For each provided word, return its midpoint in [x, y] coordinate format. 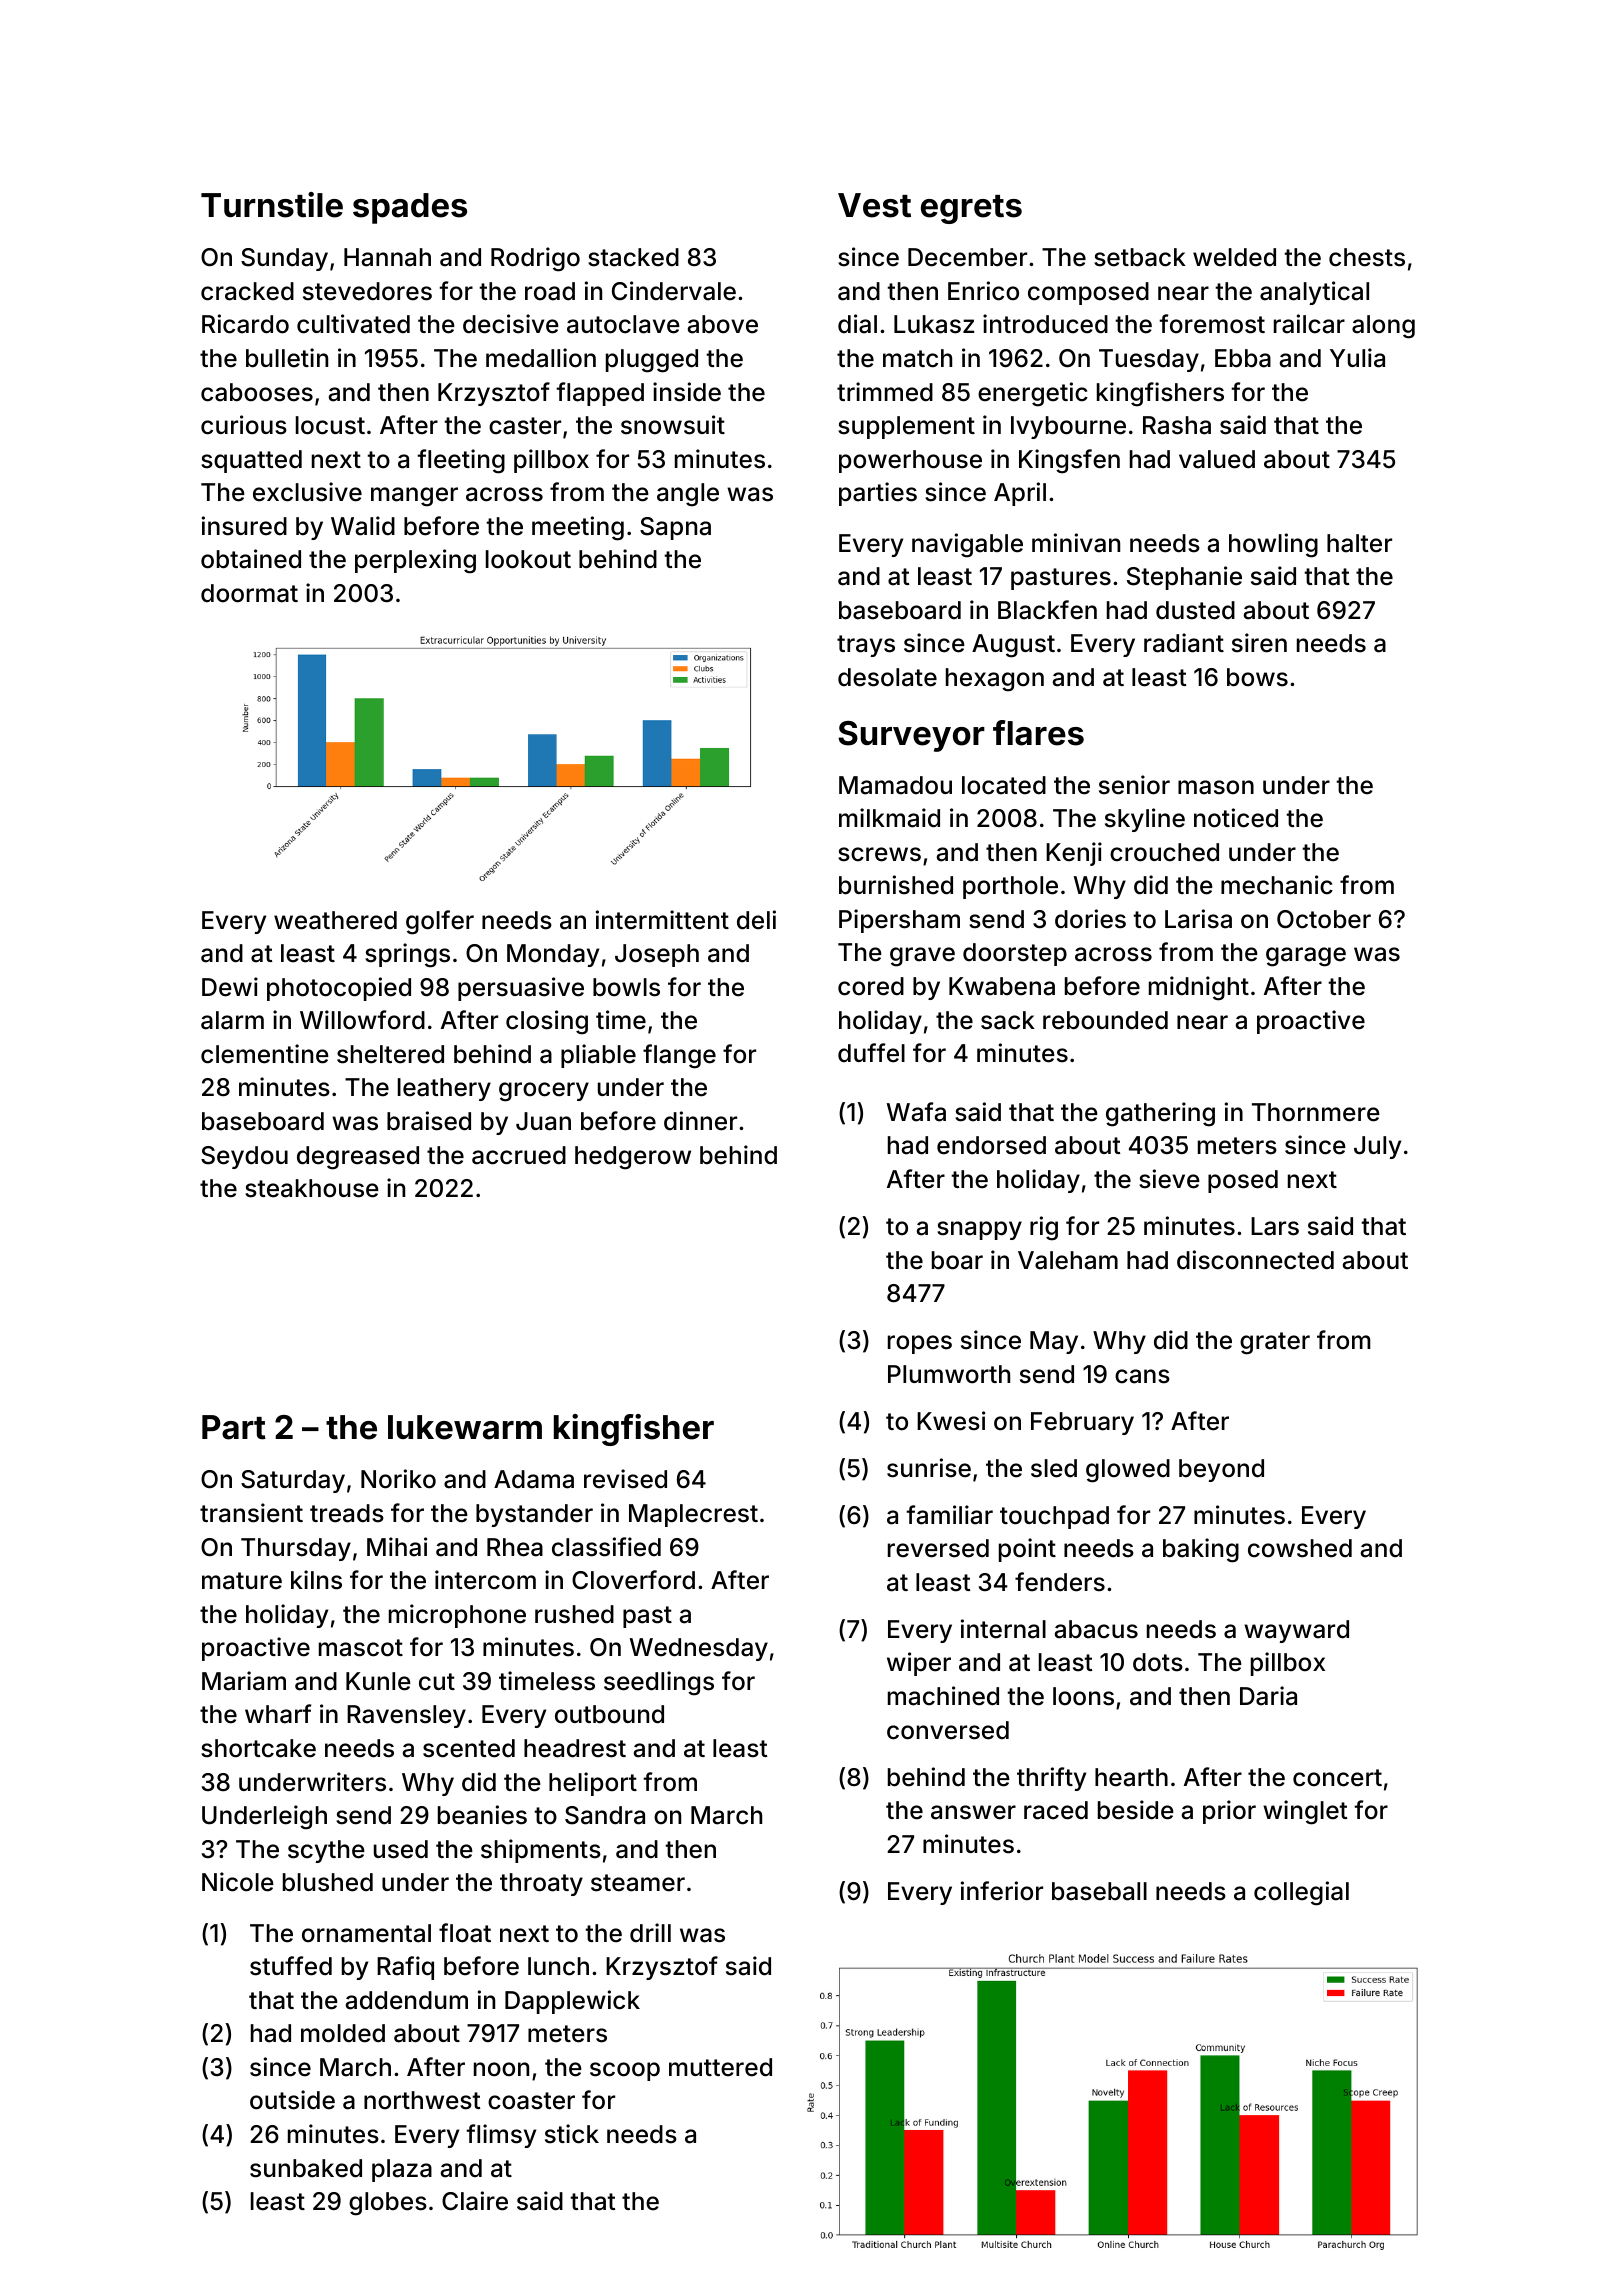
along [1383, 327]
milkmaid [889, 818]
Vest [874, 205]
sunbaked [306, 2168]
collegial [1301, 1893]
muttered [720, 2067]
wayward [1296, 1631]
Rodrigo [535, 259]
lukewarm [465, 1427]
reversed [938, 1548]
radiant [1184, 643]
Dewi [230, 987]
